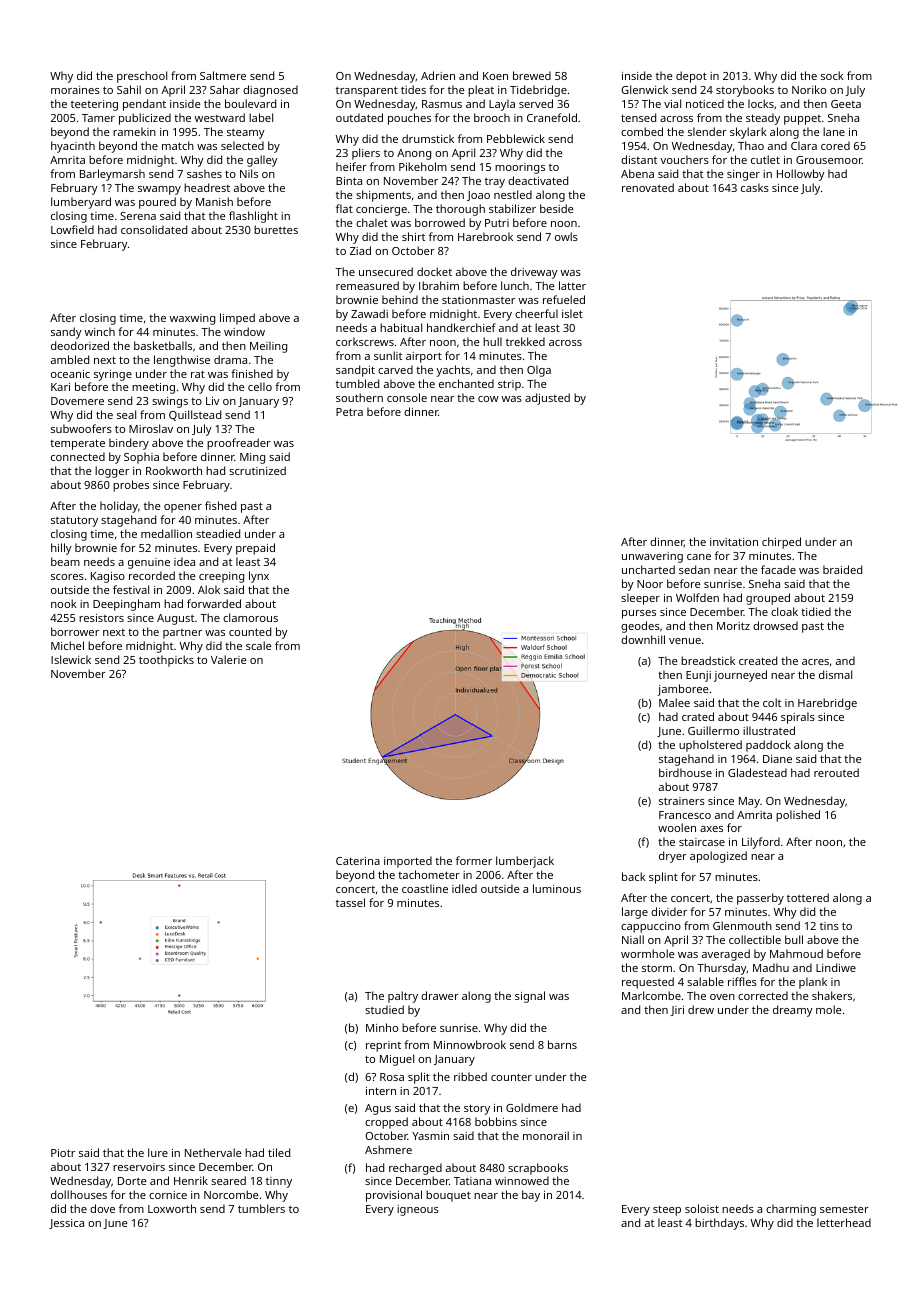  What do you see at coordinates (223, 75) in the document?
I see `Saltmere` at bounding box center [223, 75].
